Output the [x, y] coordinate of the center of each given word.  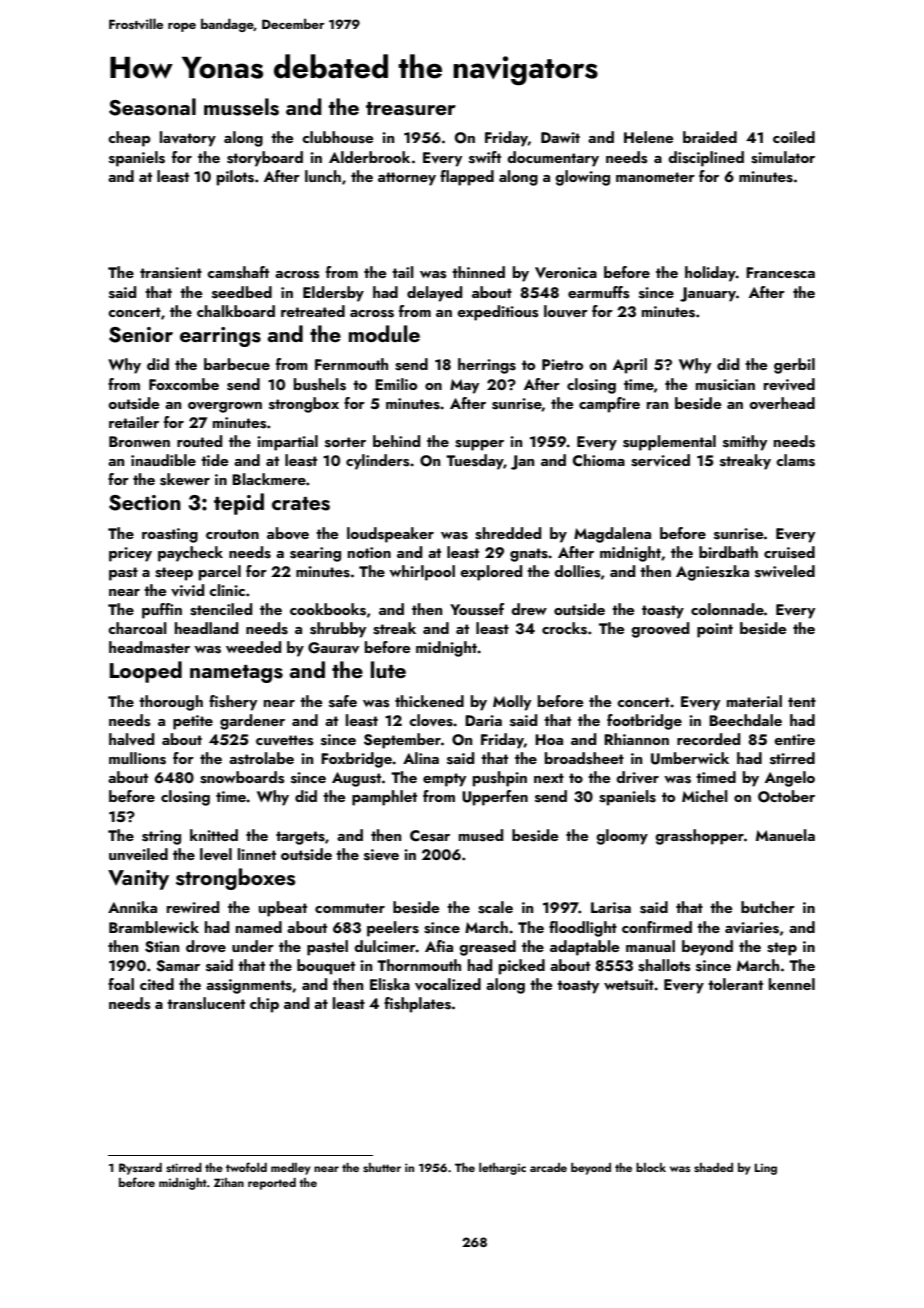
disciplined [706, 159]
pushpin [500, 779]
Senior [141, 335]
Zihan [229, 1182]
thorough [171, 703]
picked [522, 967]
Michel [705, 796]
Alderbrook [369, 157]
